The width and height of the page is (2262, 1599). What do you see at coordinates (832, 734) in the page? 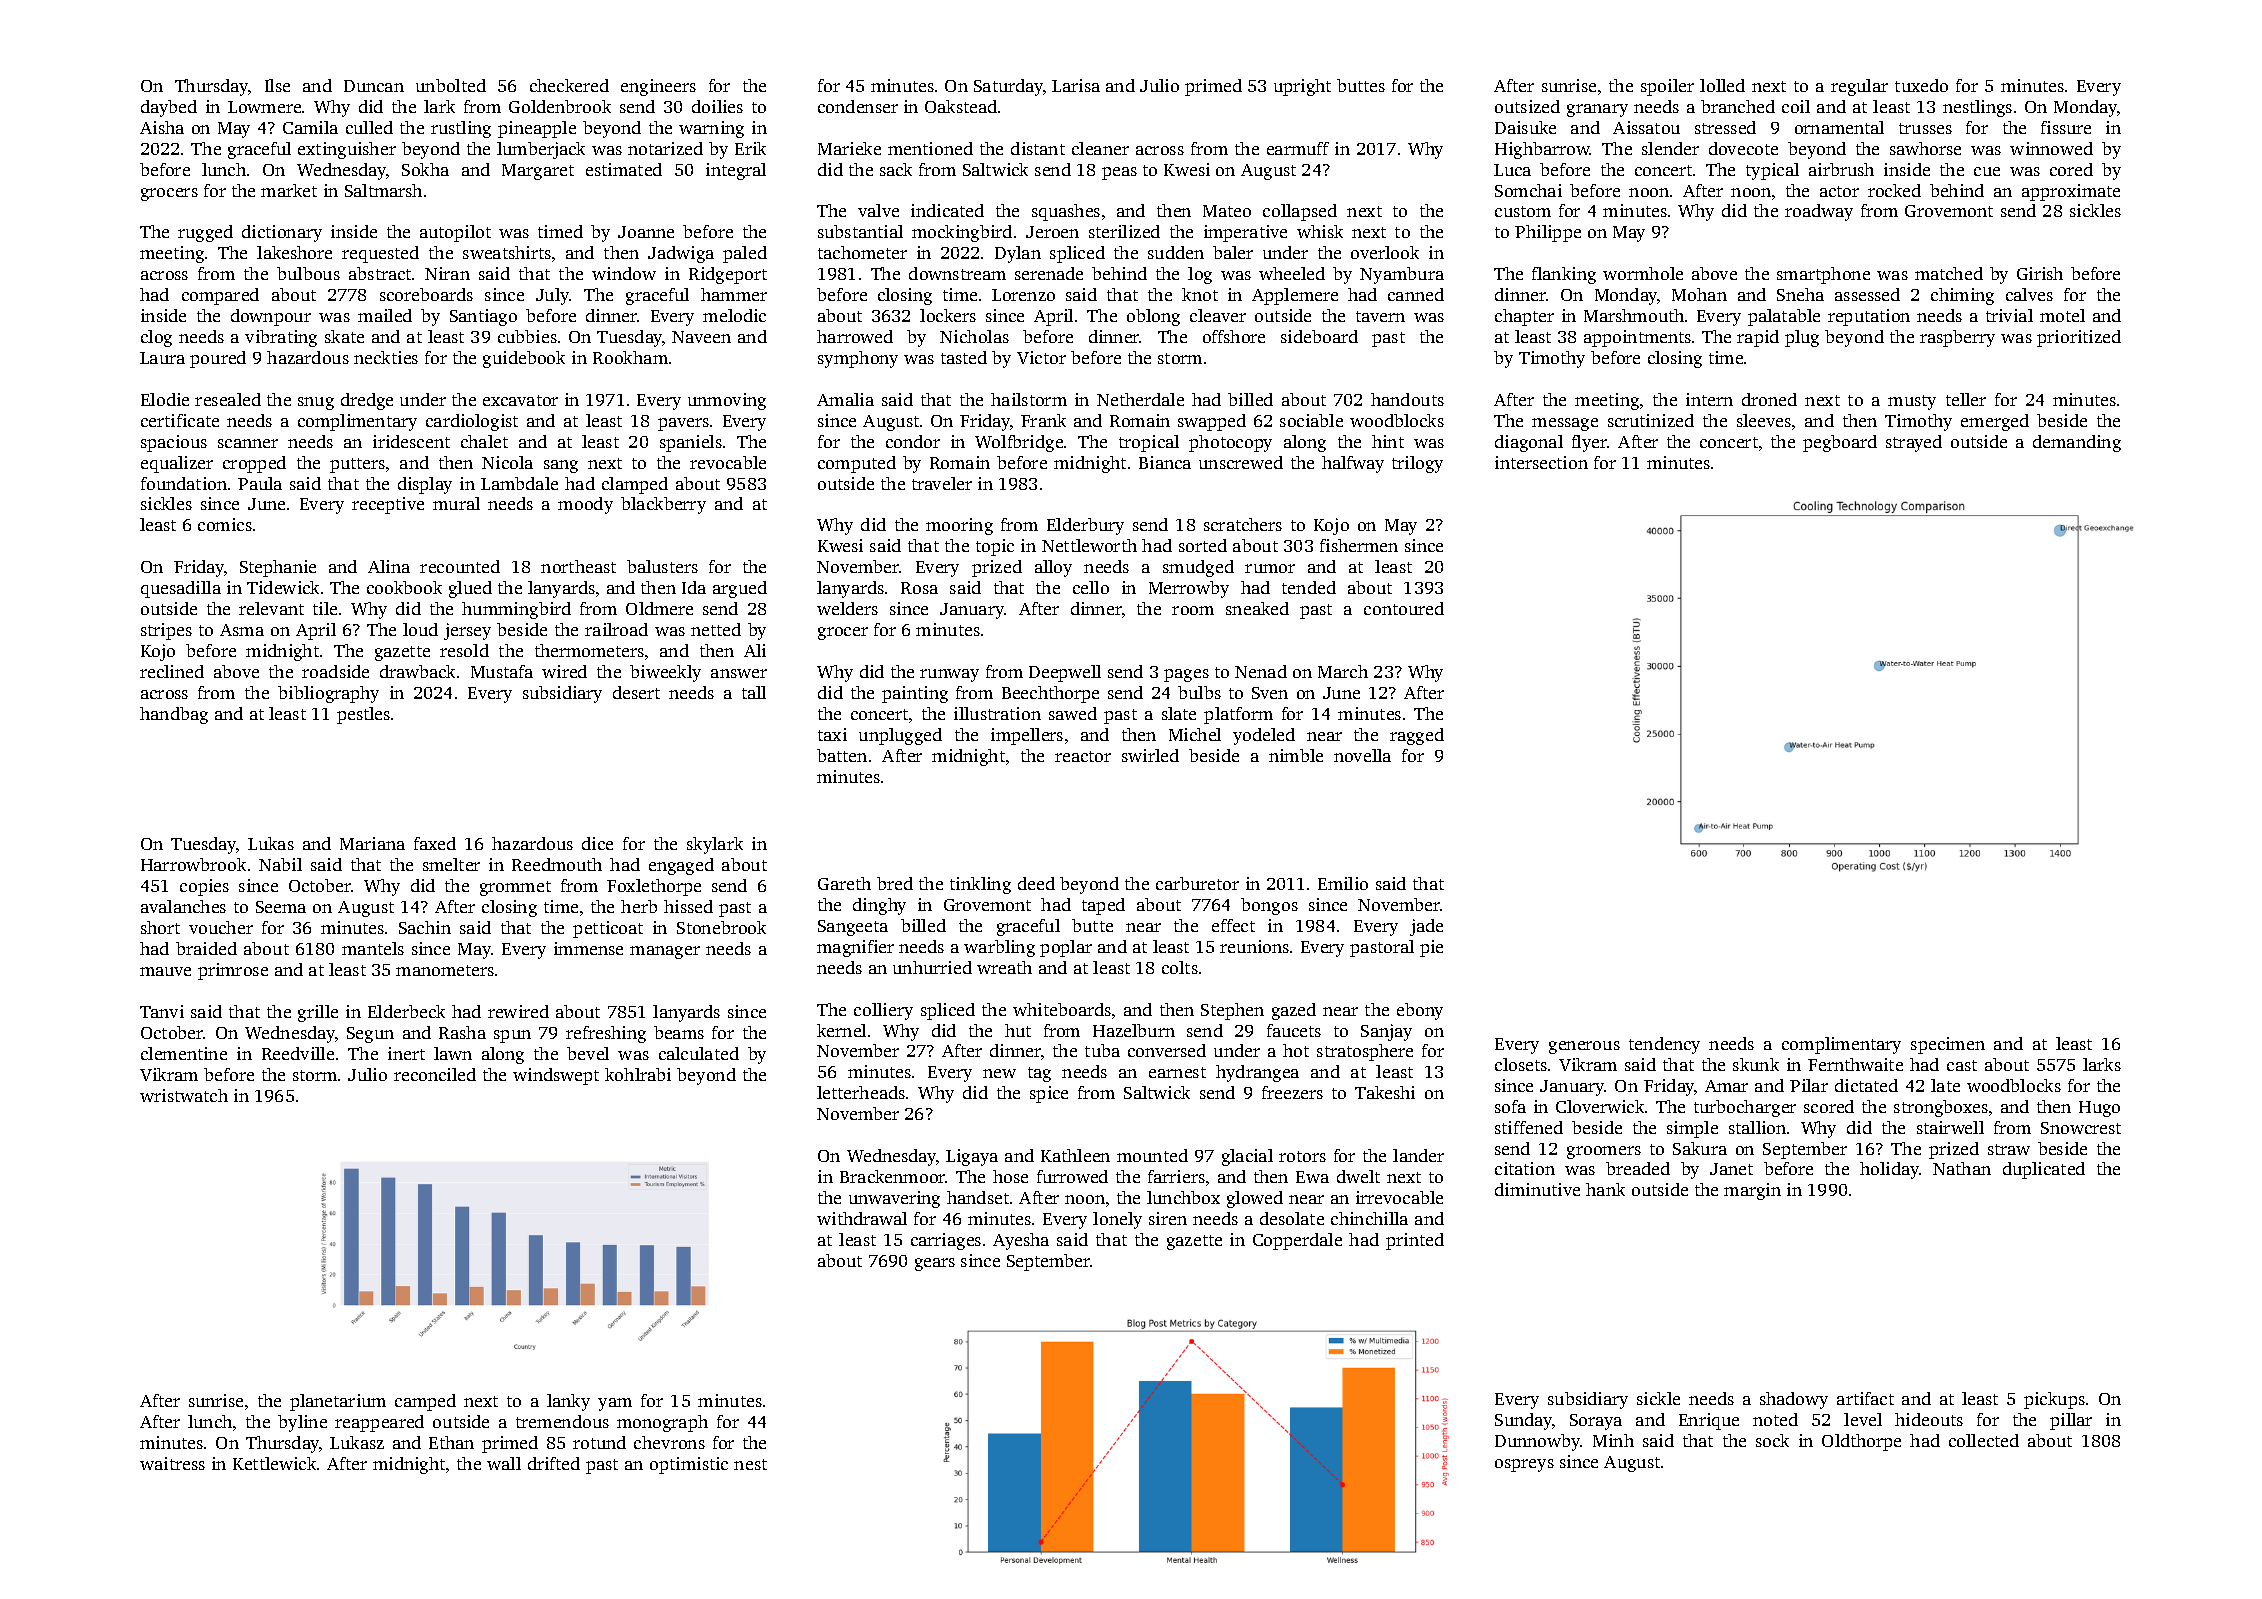
I see `taxi` at bounding box center [832, 734].
